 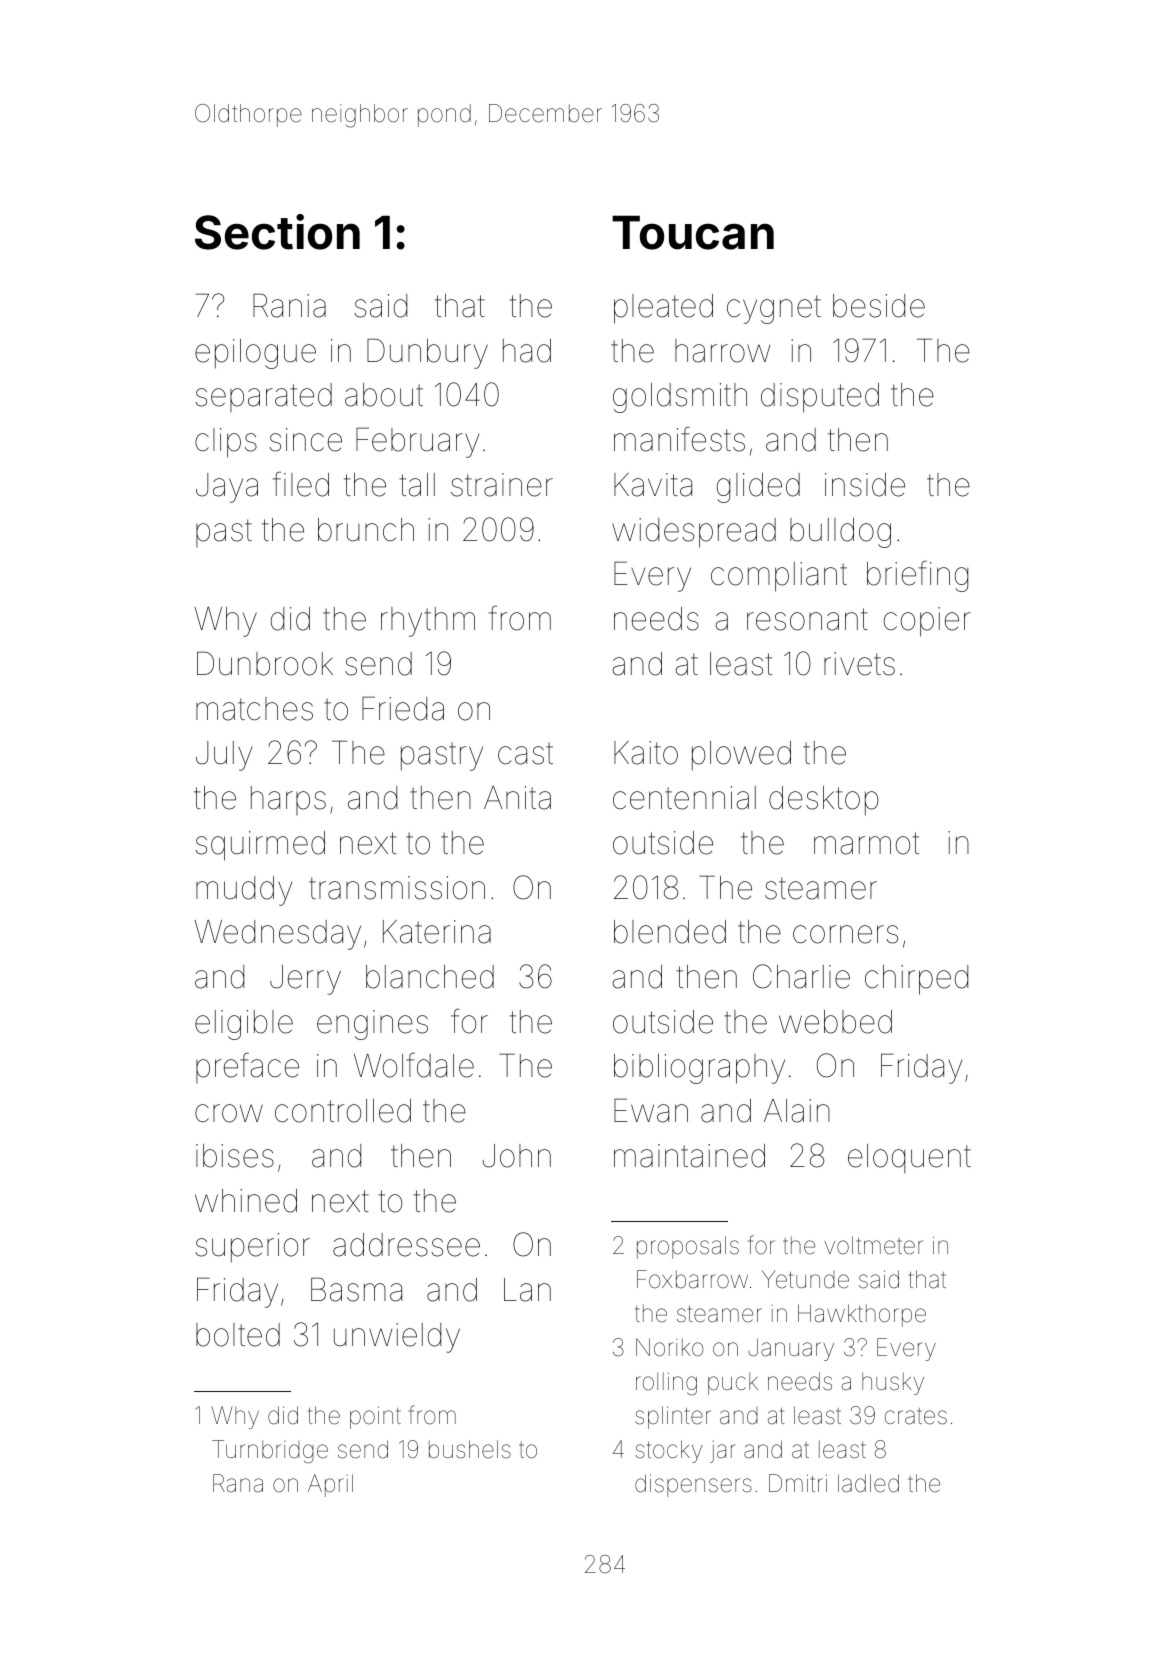 I want to click on blanched, so click(x=430, y=977).
